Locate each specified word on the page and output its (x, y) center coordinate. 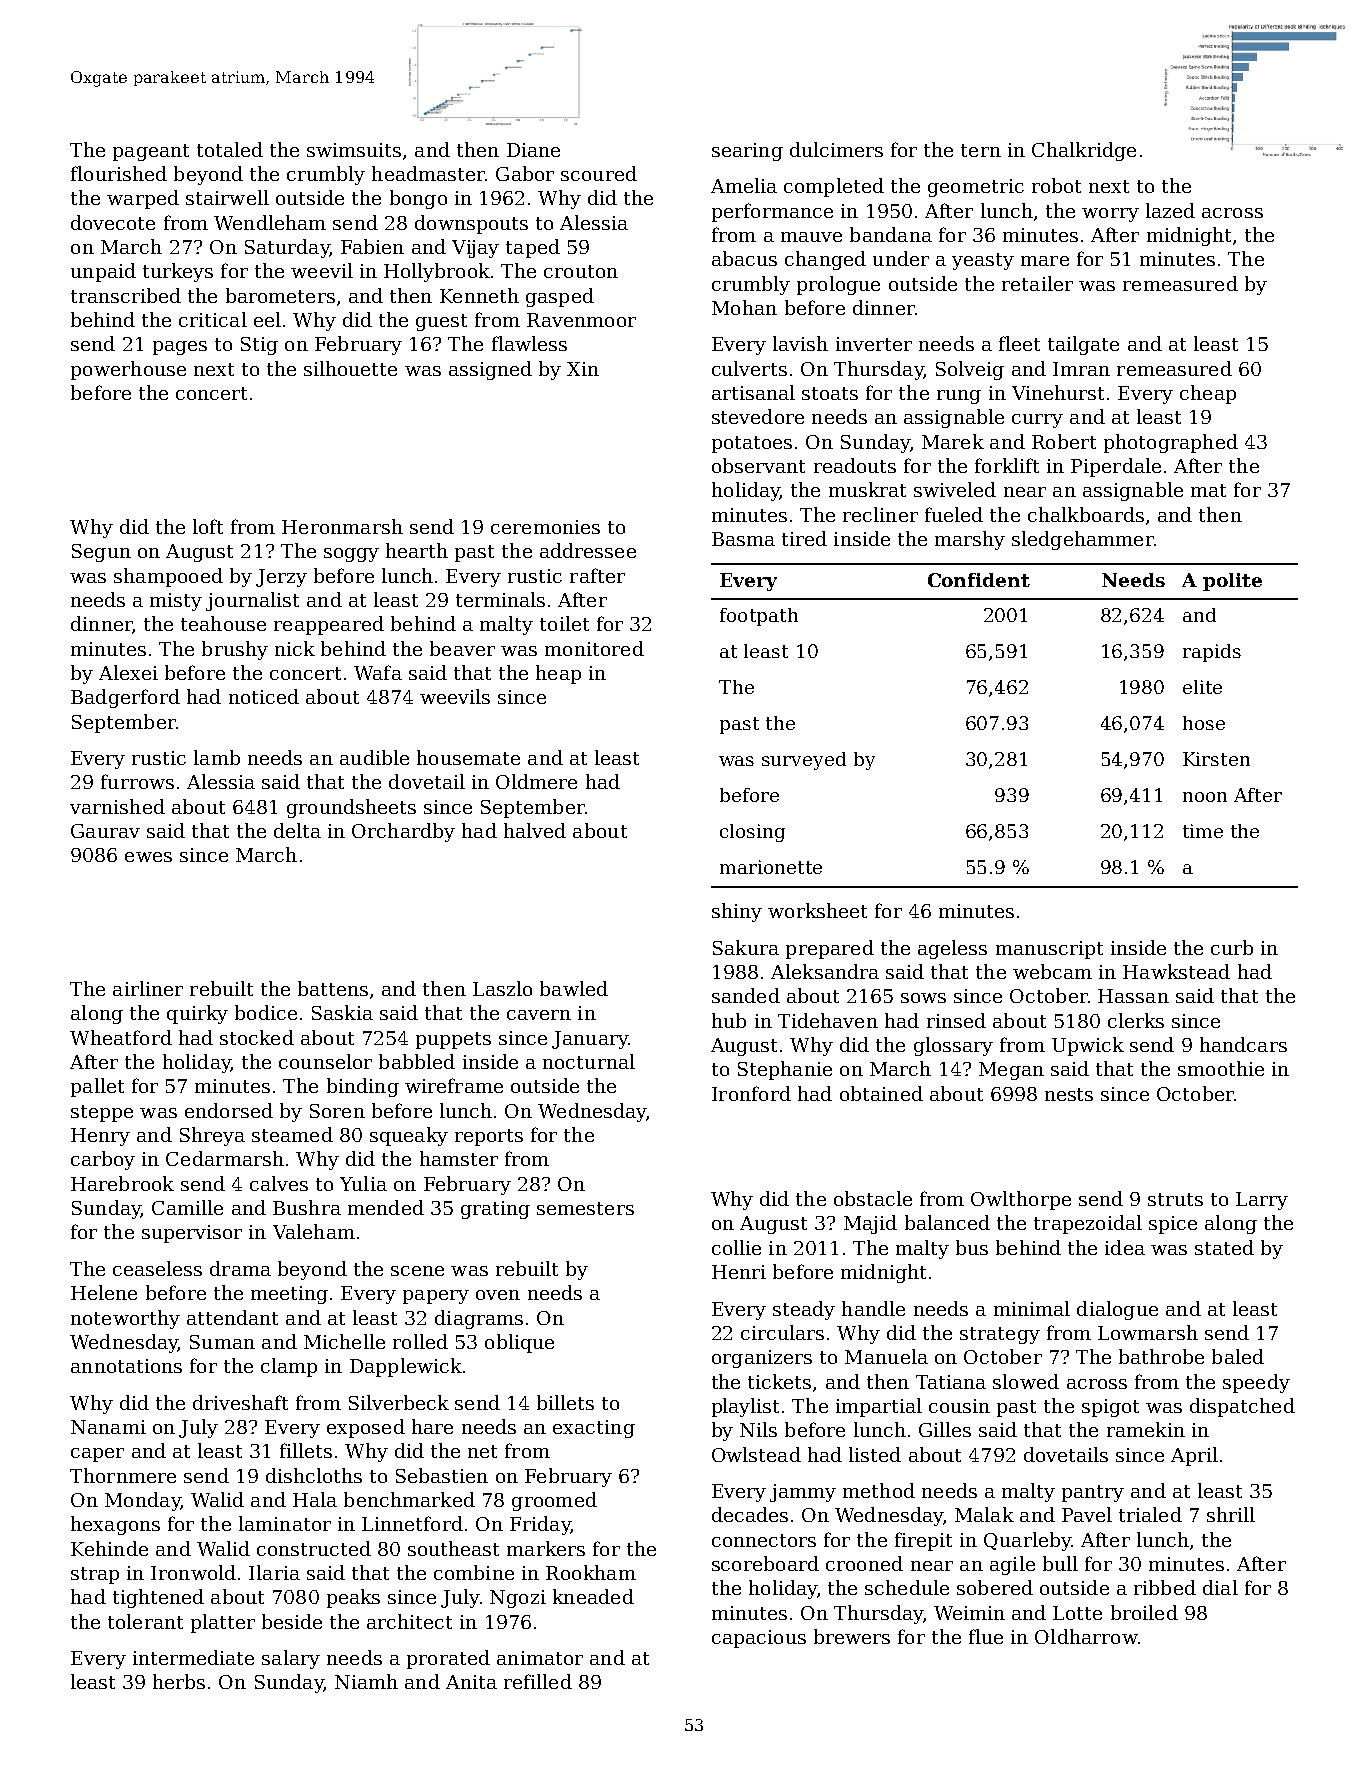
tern (981, 150)
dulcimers (836, 149)
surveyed (804, 761)
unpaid (103, 272)
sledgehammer (1083, 540)
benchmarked (409, 1499)
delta (297, 830)
